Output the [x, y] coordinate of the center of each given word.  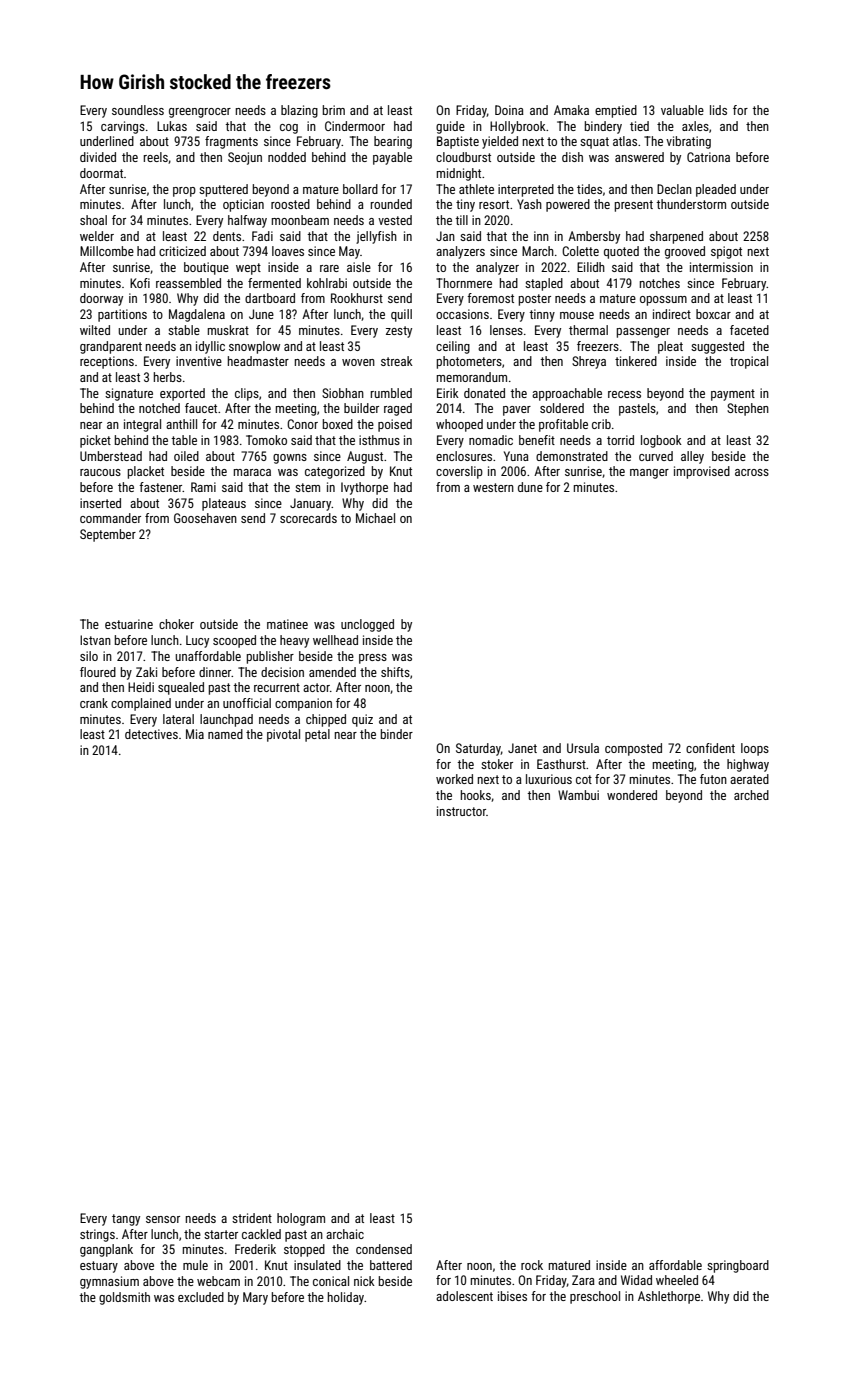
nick [364, 1281]
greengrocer [200, 113]
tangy [126, 1220]
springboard [738, 1266]
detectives [151, 734]
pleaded [716, 190]
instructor [461, 811]
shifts [395, 672]
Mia [195, 734]
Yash [529, 204]
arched [751, 795]
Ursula [583, 748]
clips [247, 394]
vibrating [688, 142]
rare [329, 268]
